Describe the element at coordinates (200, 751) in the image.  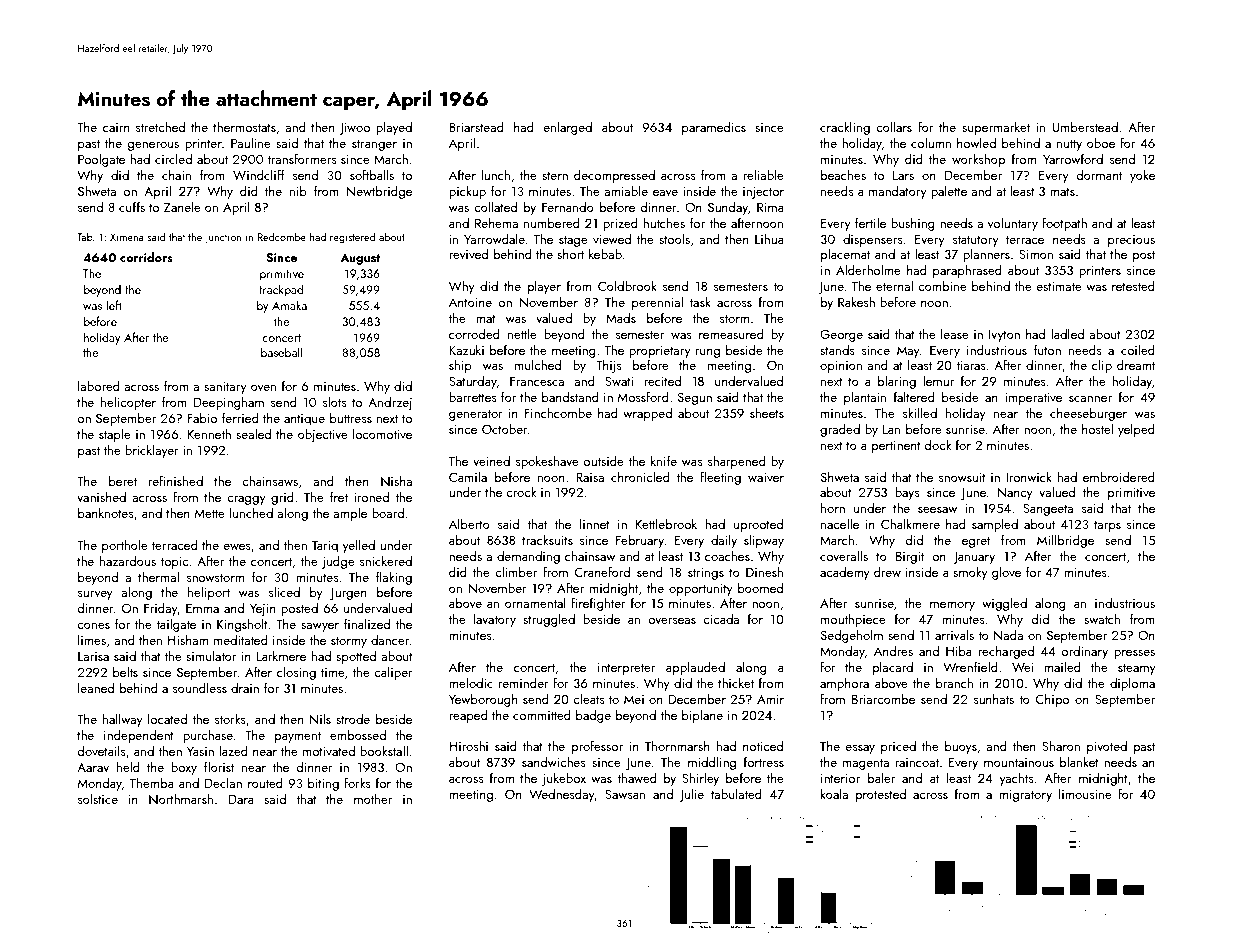
I see `Yasin` at that location.
